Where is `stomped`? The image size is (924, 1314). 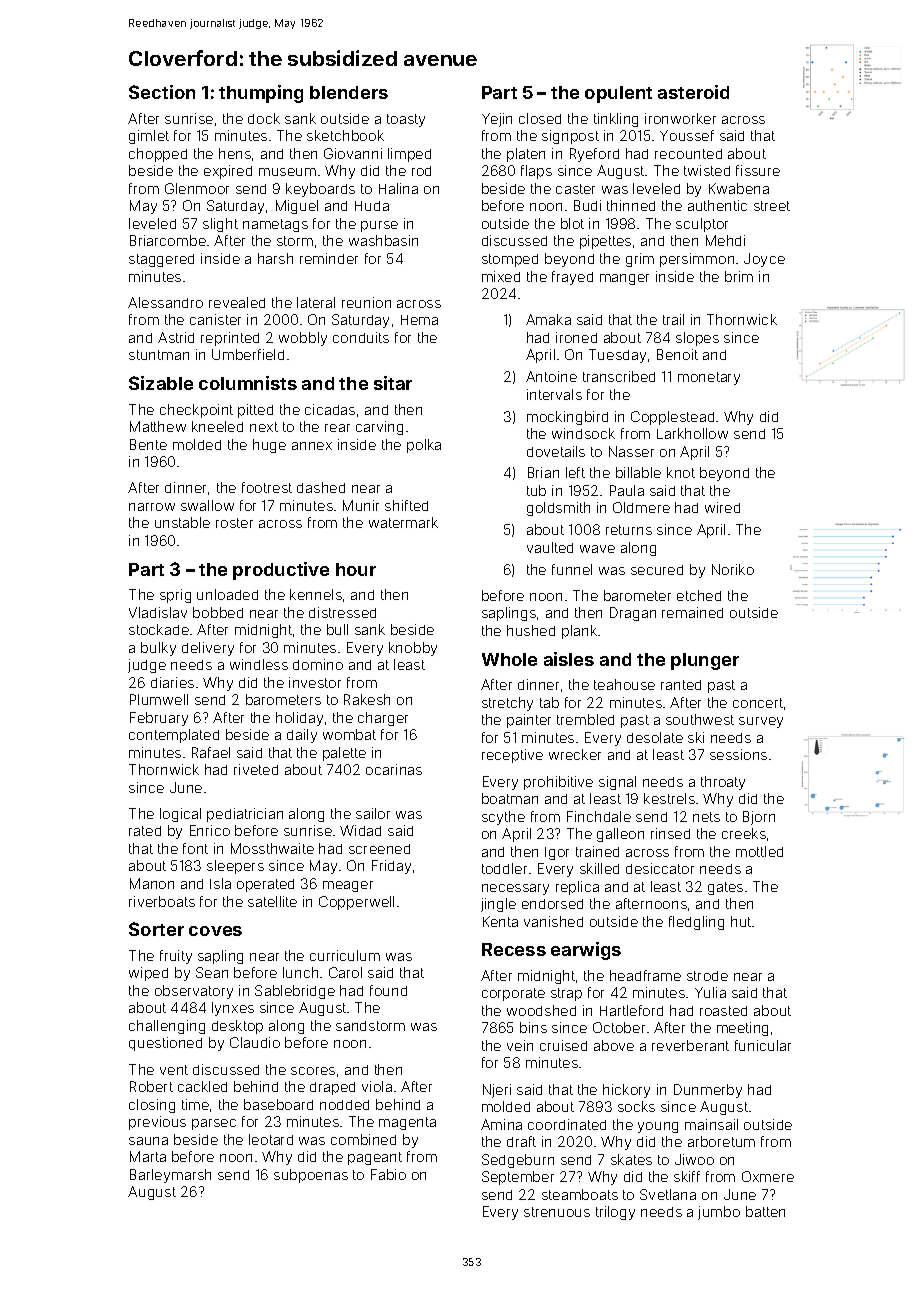
stomped is located at coordinates (510, 260).
